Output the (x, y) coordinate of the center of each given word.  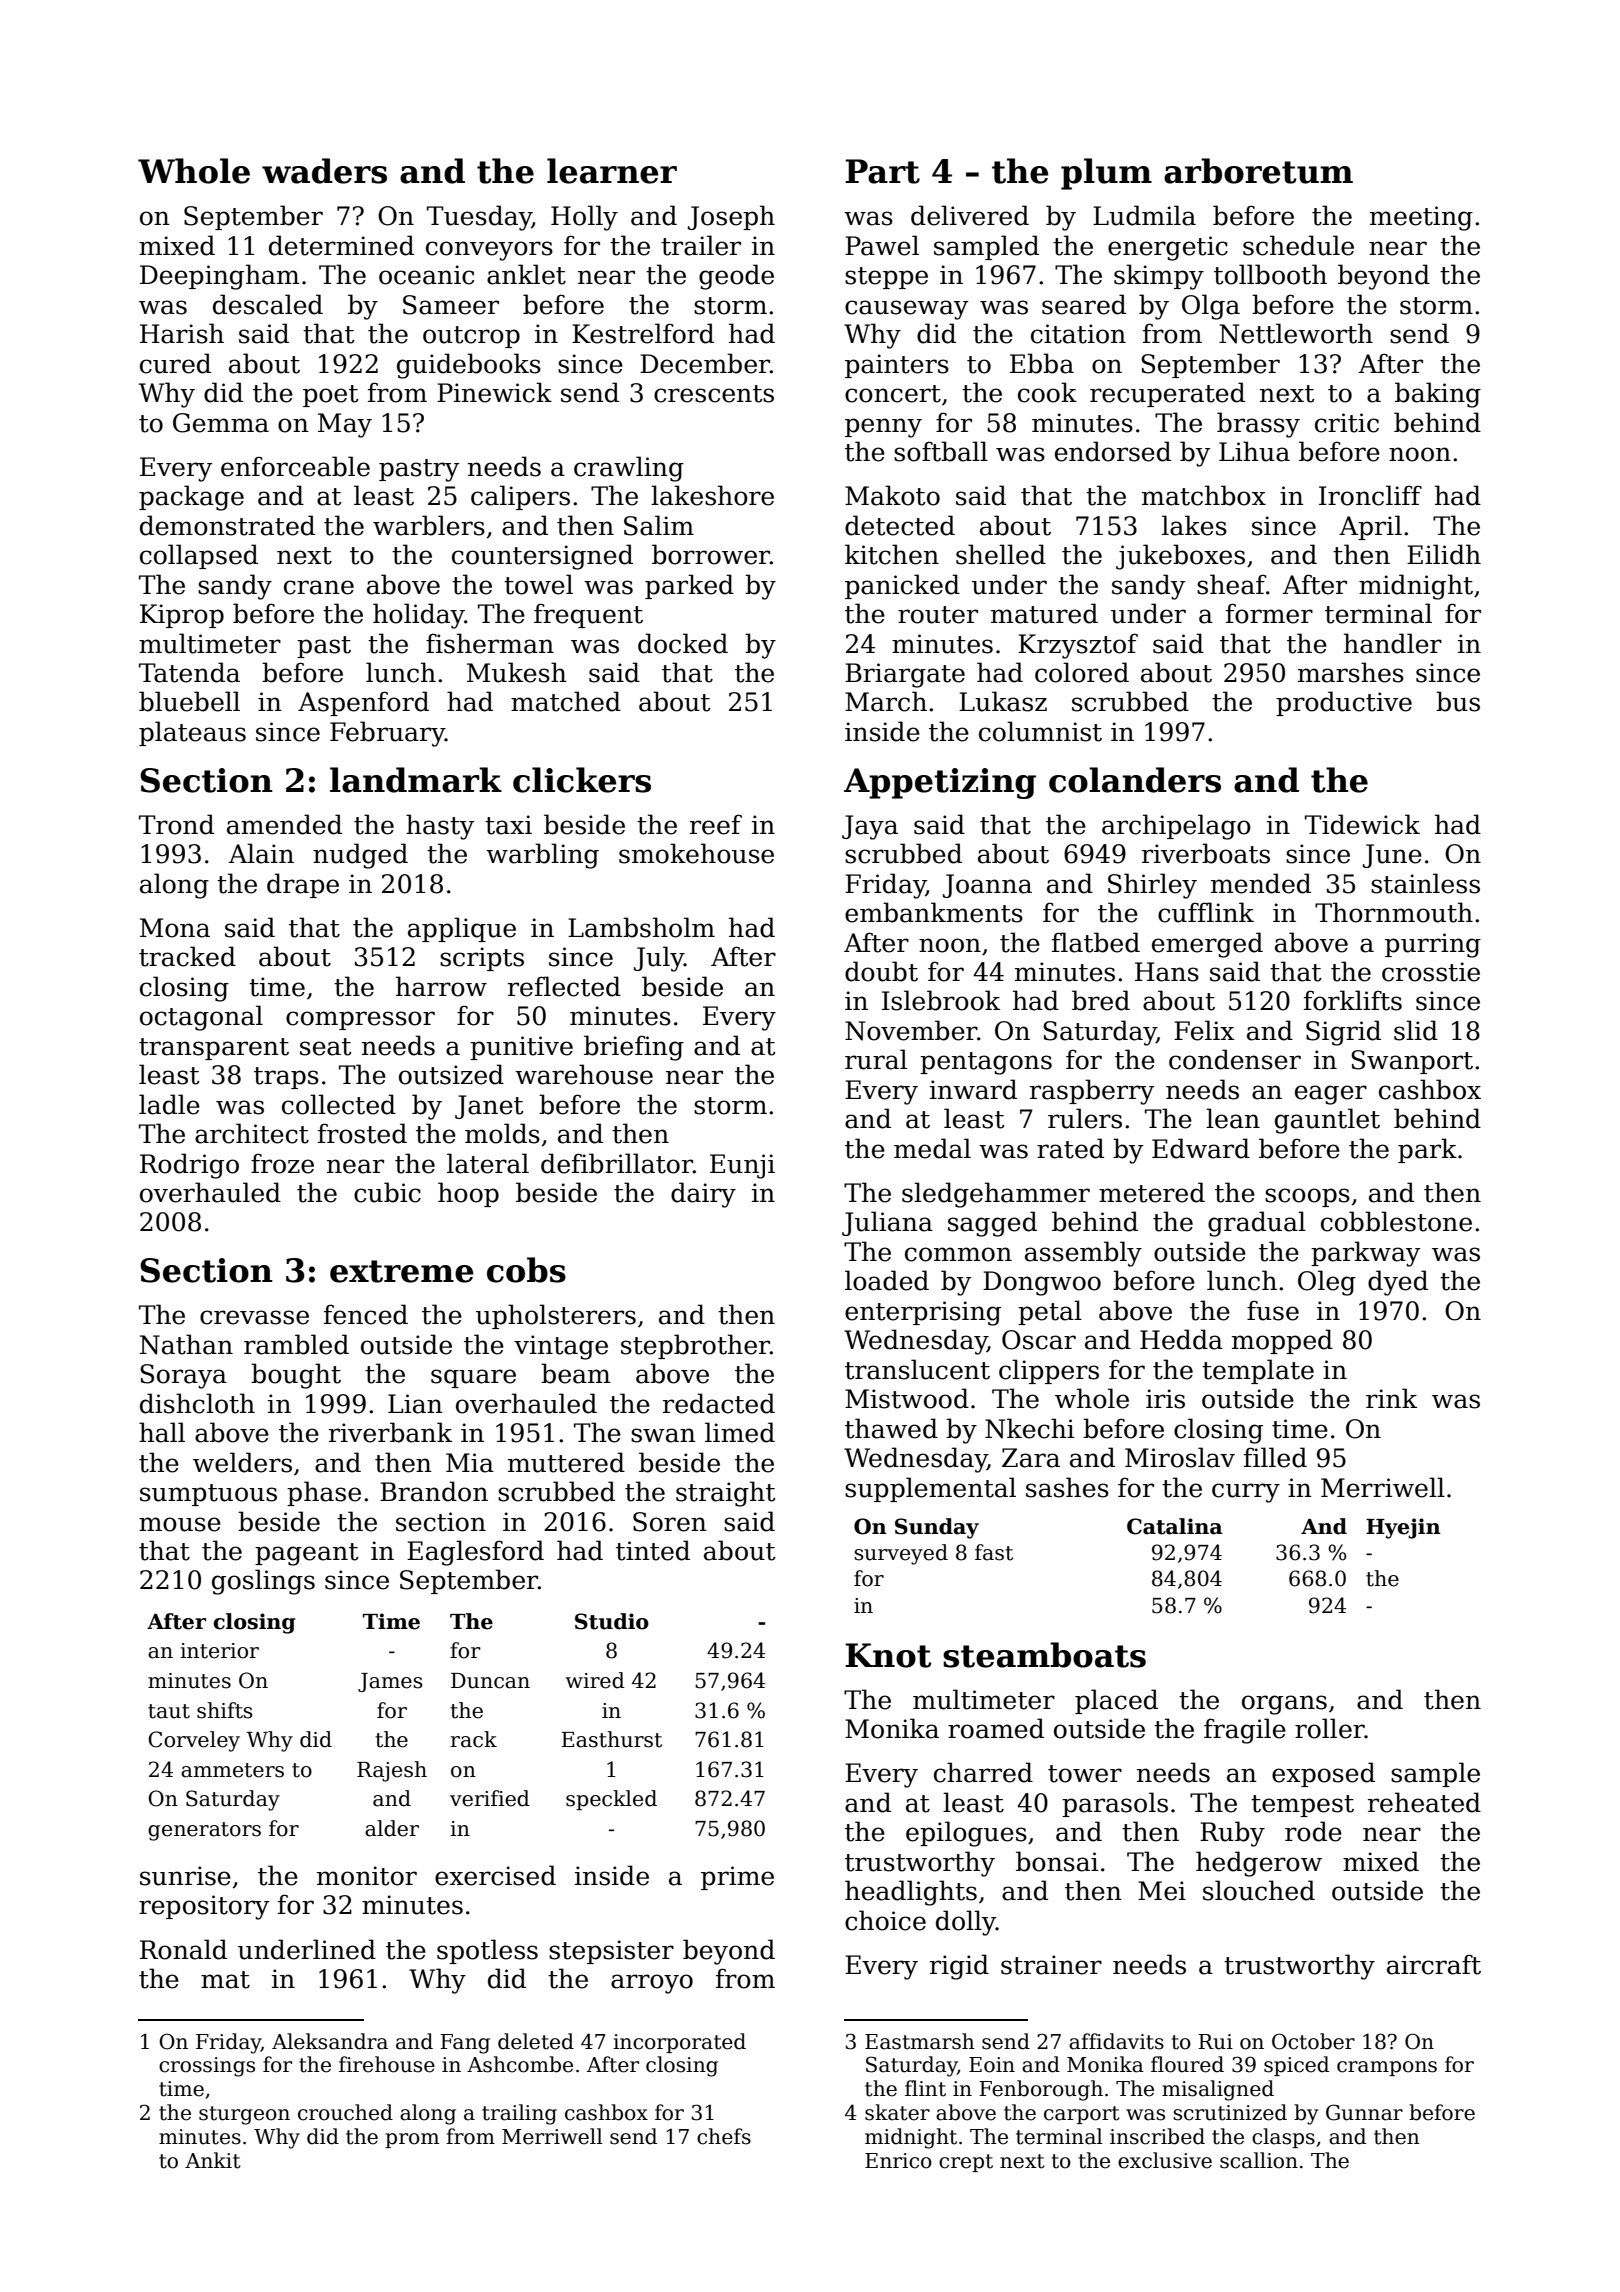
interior (219, 1651)
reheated (1424, 1802)
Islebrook (941, 1000)
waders (324, 171)
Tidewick (1362, 824)
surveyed (901, 1554)
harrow (441, 986)
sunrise (185, 1876)
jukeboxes (1180, 557)
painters (897, 366)
